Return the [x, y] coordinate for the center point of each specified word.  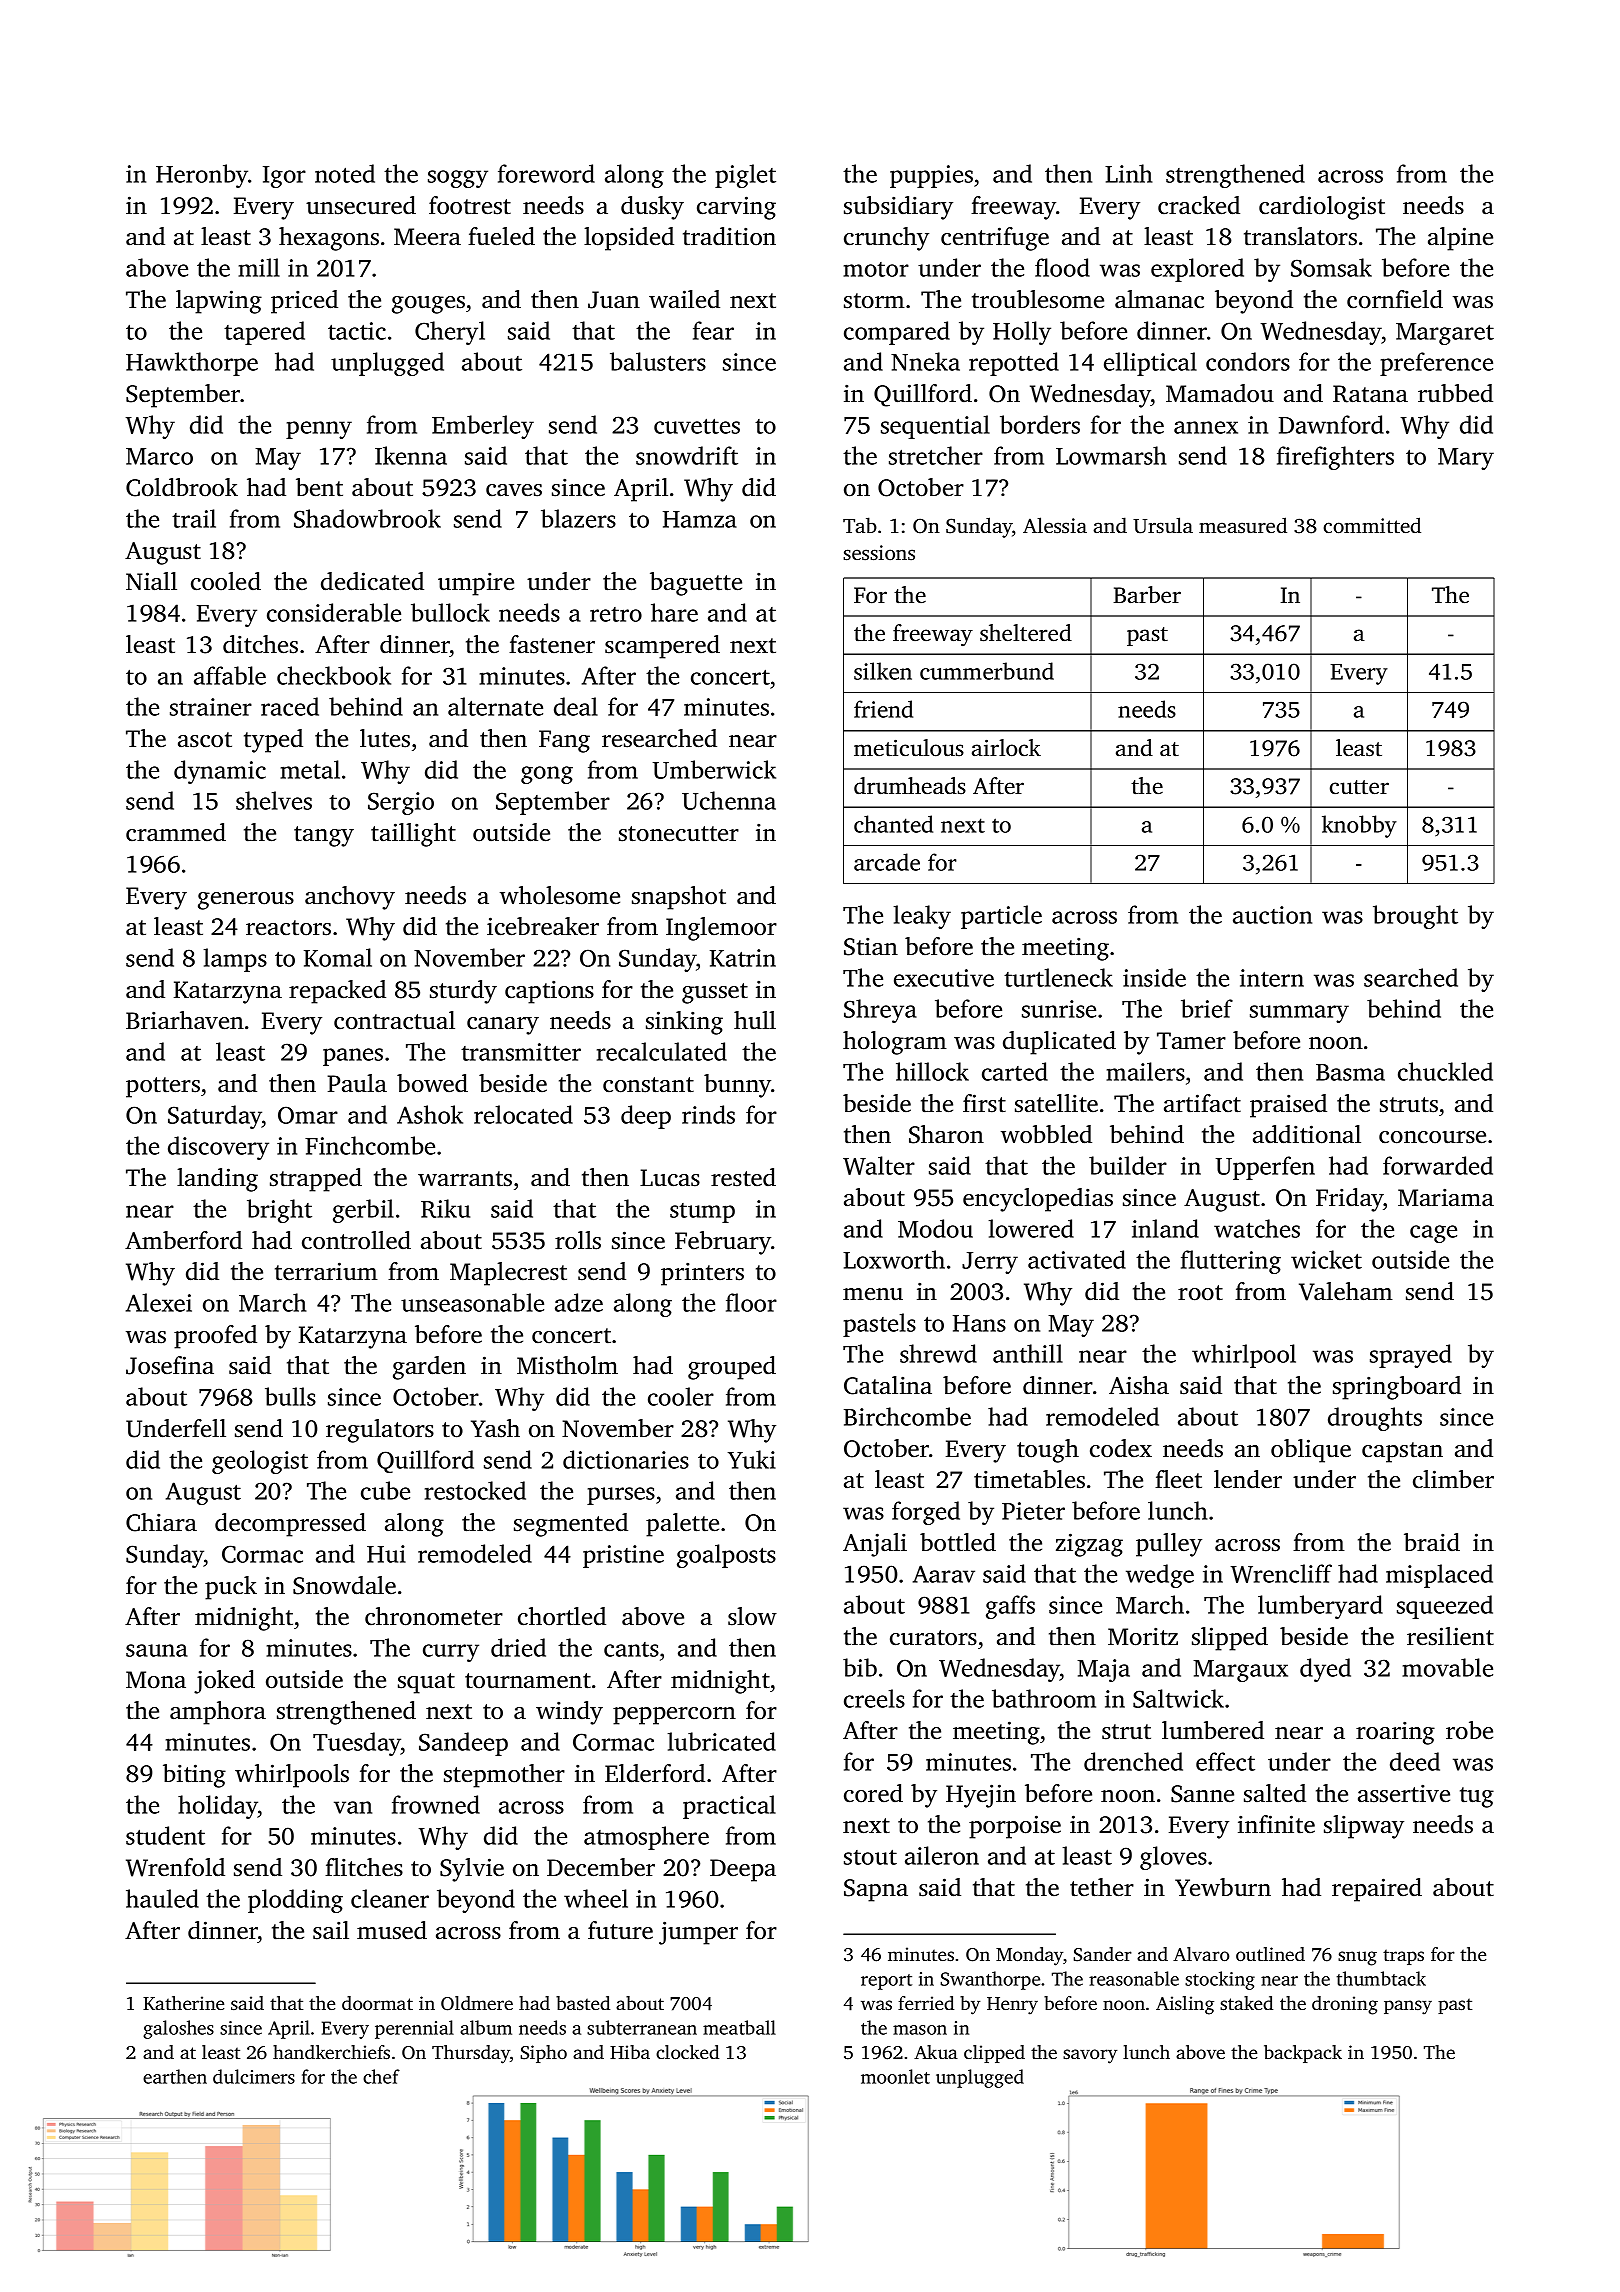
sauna [157, 1650]
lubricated [722, 1741]
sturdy [463, 992]
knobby [1359, 826]
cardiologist [1322, 208]
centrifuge [995, 239]
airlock [1006, 748]
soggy [458, 179]
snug [1357, 1958]
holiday [218, 1807]
